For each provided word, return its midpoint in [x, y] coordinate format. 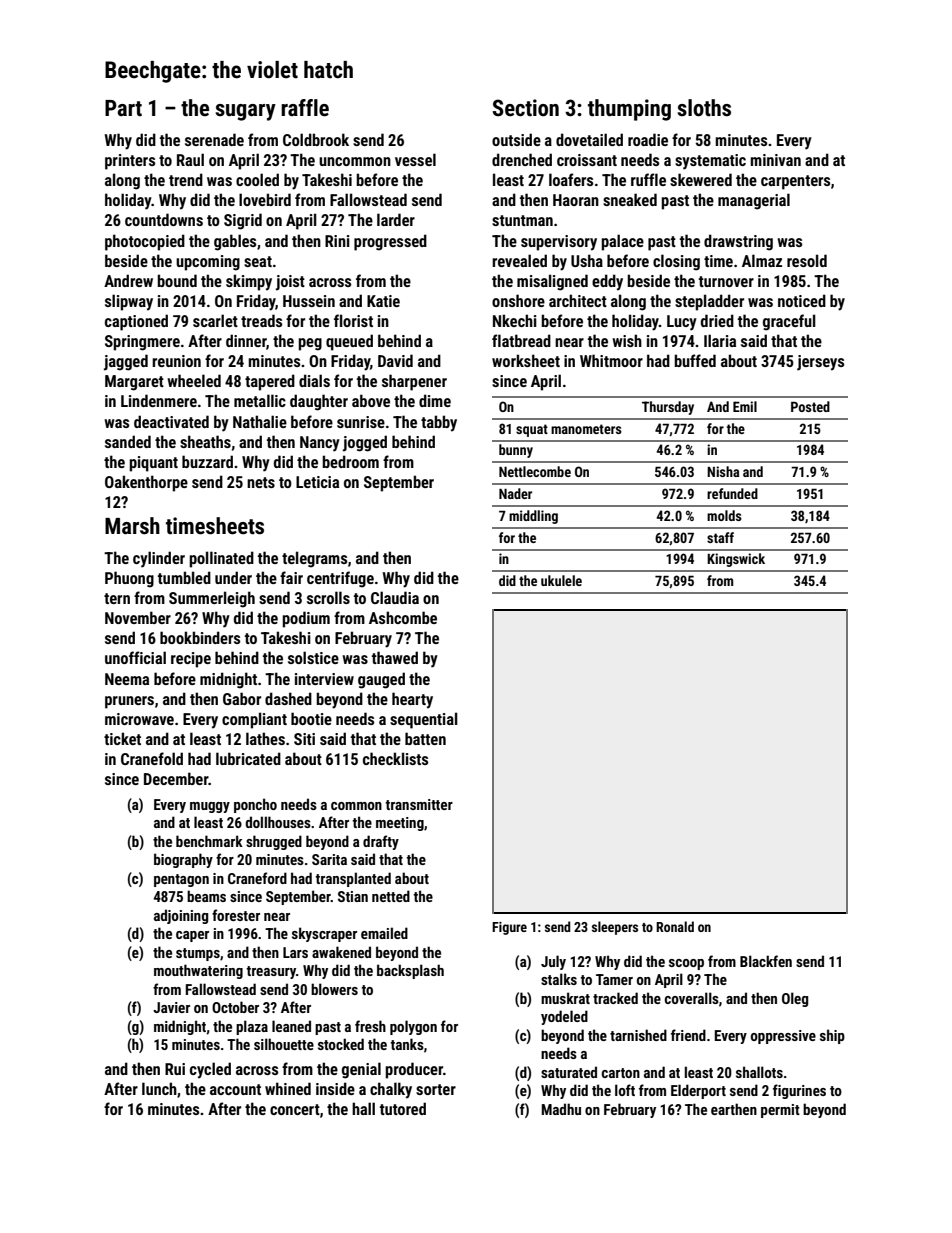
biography [183, 860]
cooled [257, 179]
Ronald [675, 926]
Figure [509, 928]
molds [724, 515]
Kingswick [736, 560]
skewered [701, 179]
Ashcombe [403, 617]
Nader [515, 493]
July [553, 962]
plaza [252, 1027]
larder [396, 219]
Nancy [320, 444]
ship [832, 1036]
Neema [127, 679]
